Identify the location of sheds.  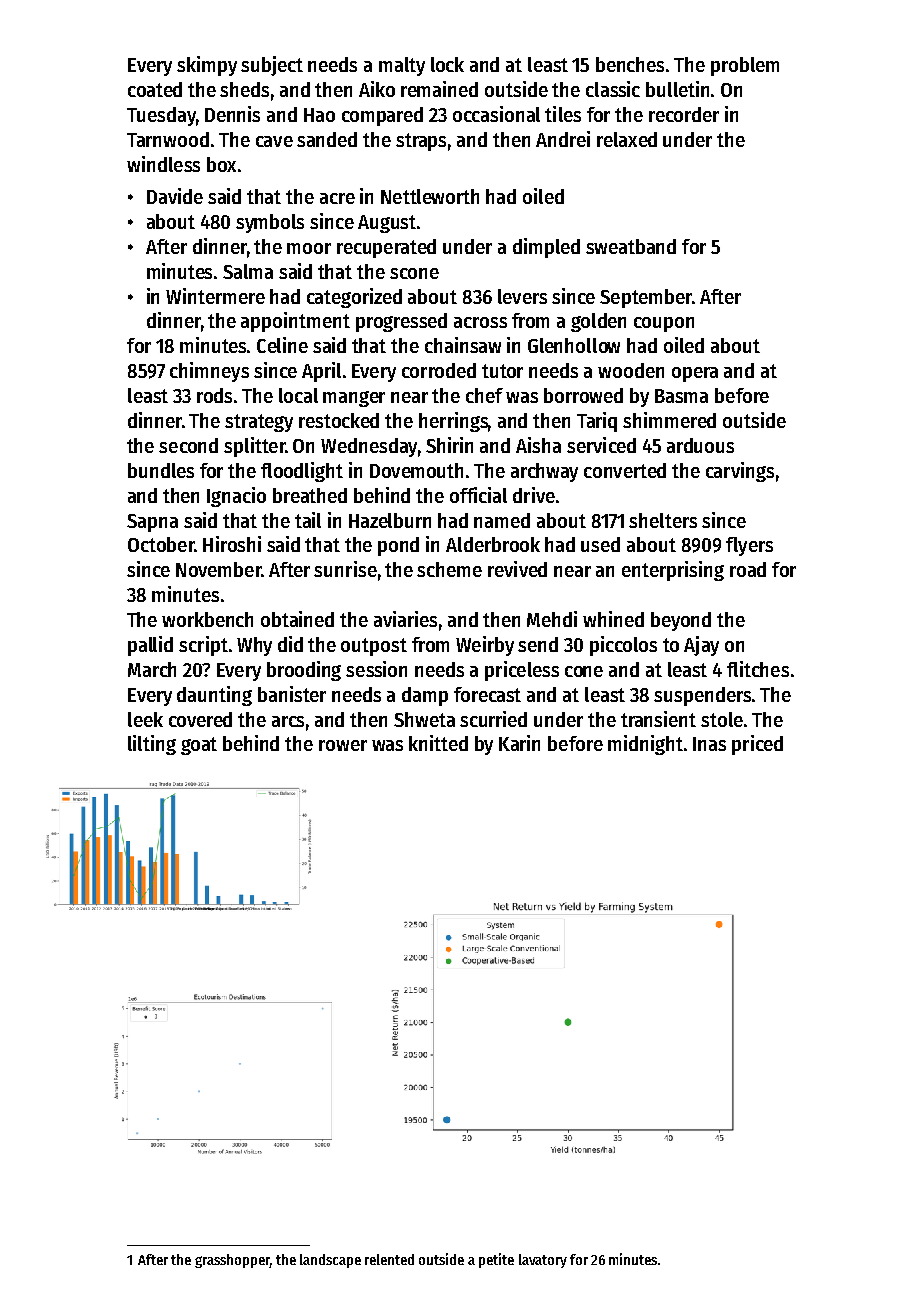
(244, 89).
